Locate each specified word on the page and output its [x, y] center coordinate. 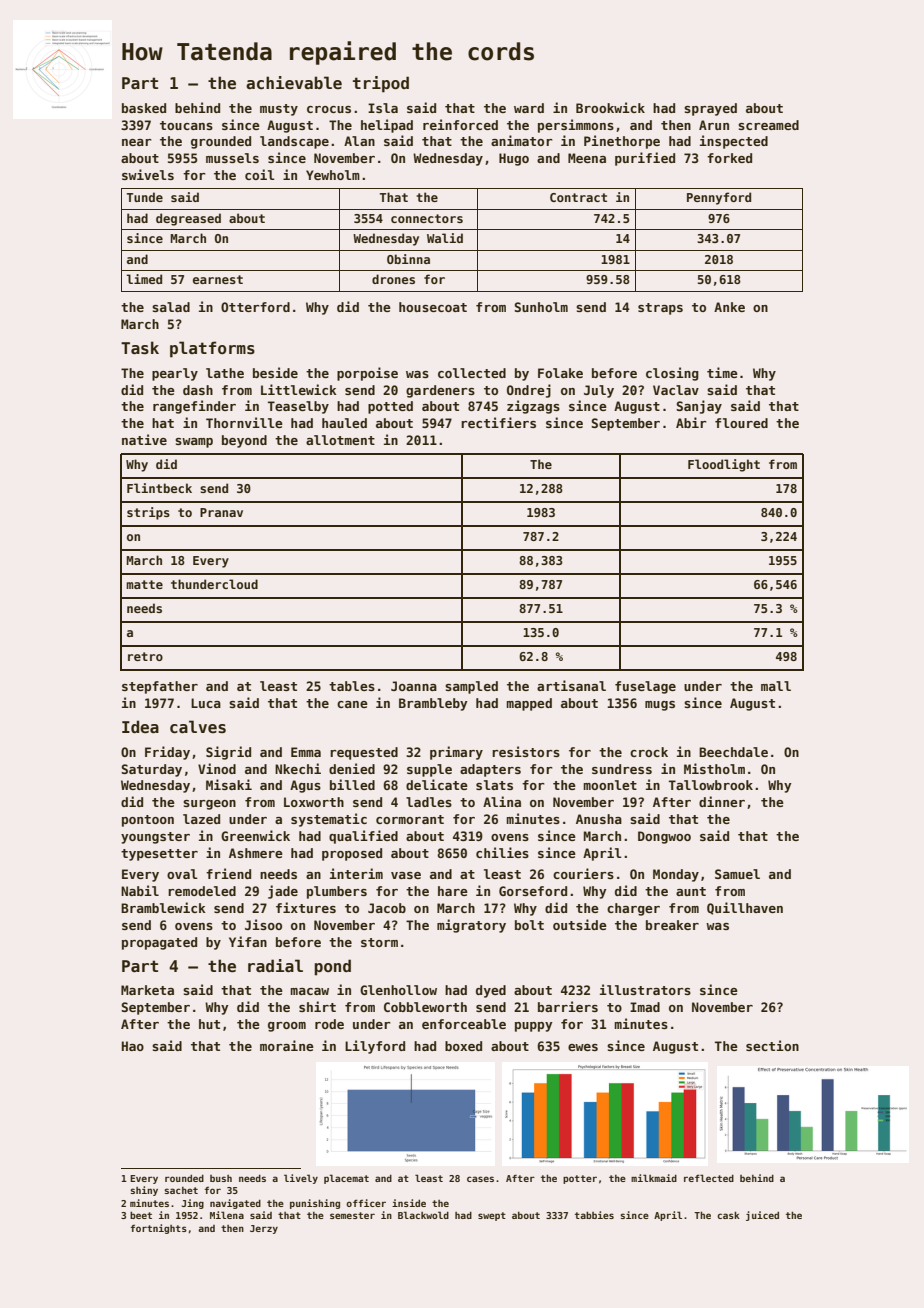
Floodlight [724, 465]
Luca [206, 703]
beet [141, 1215]
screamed [768, 125]
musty [279, 110]
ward [529, 108]
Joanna [414, 686]
